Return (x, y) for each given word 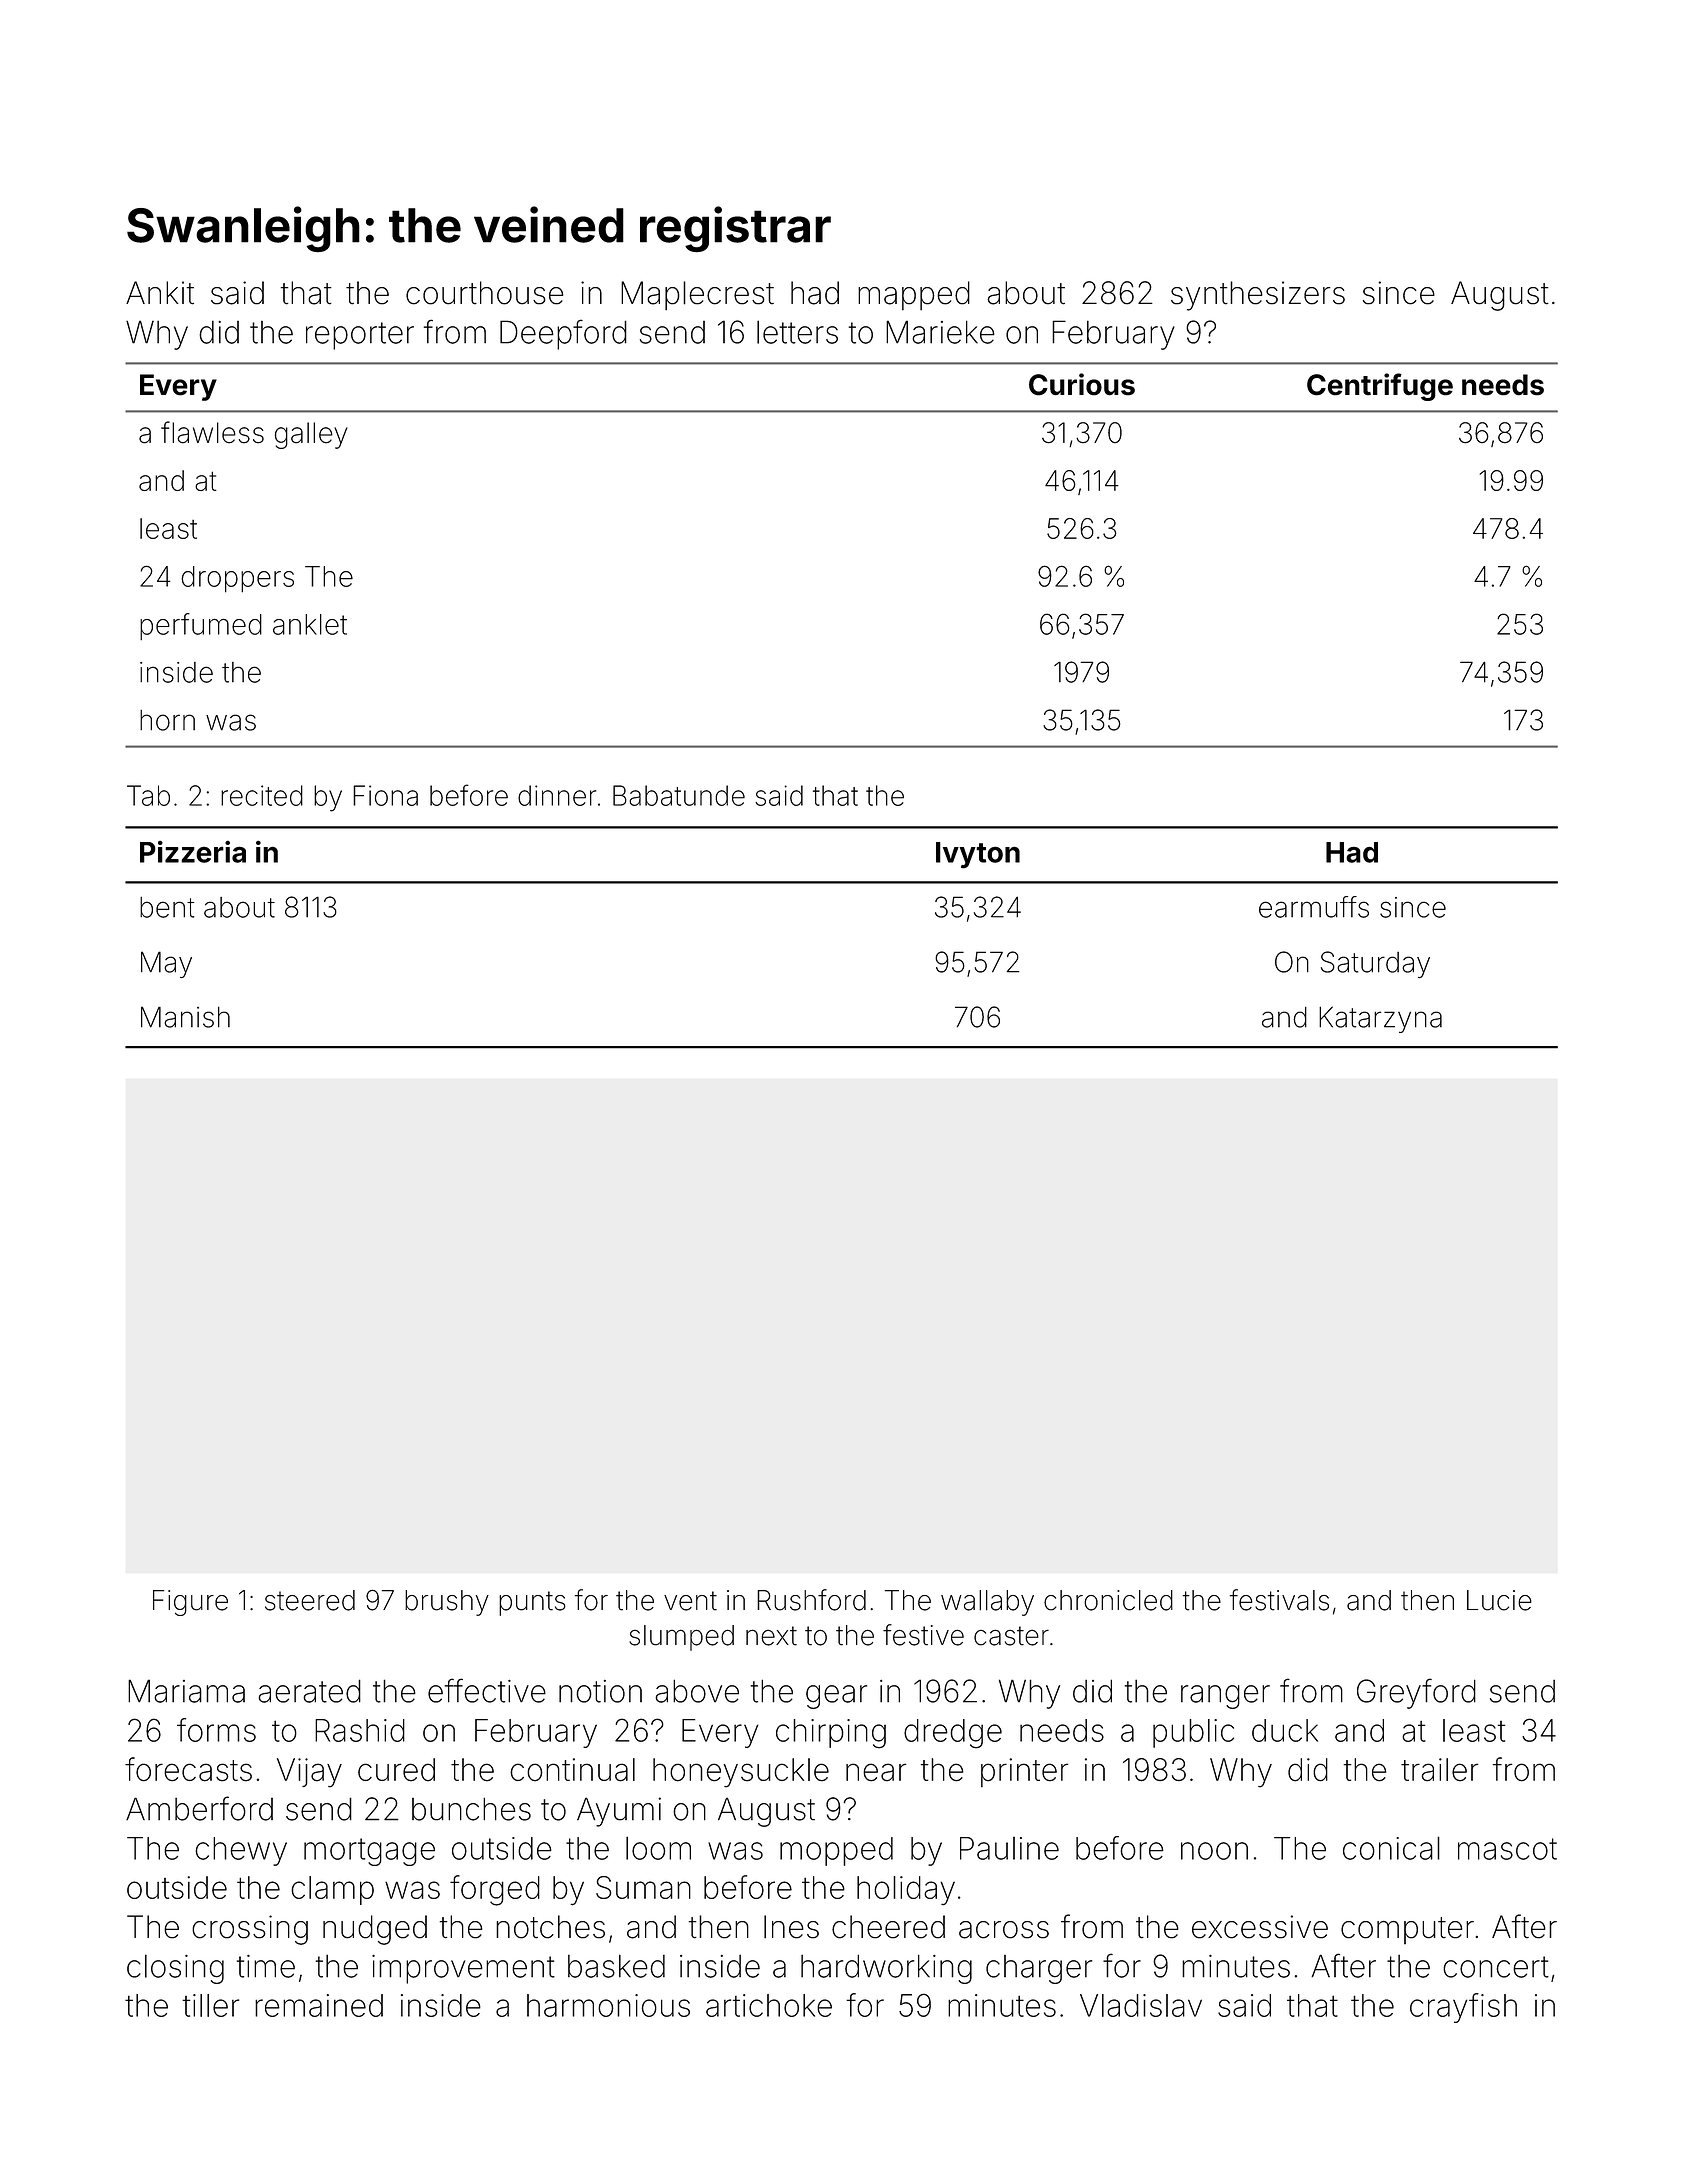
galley (311, 435)
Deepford (563, 334)
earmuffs (1314, 907)
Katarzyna (1380, 1019)
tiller (210, 2005)
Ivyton (978, 855)
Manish (185, 1017)
